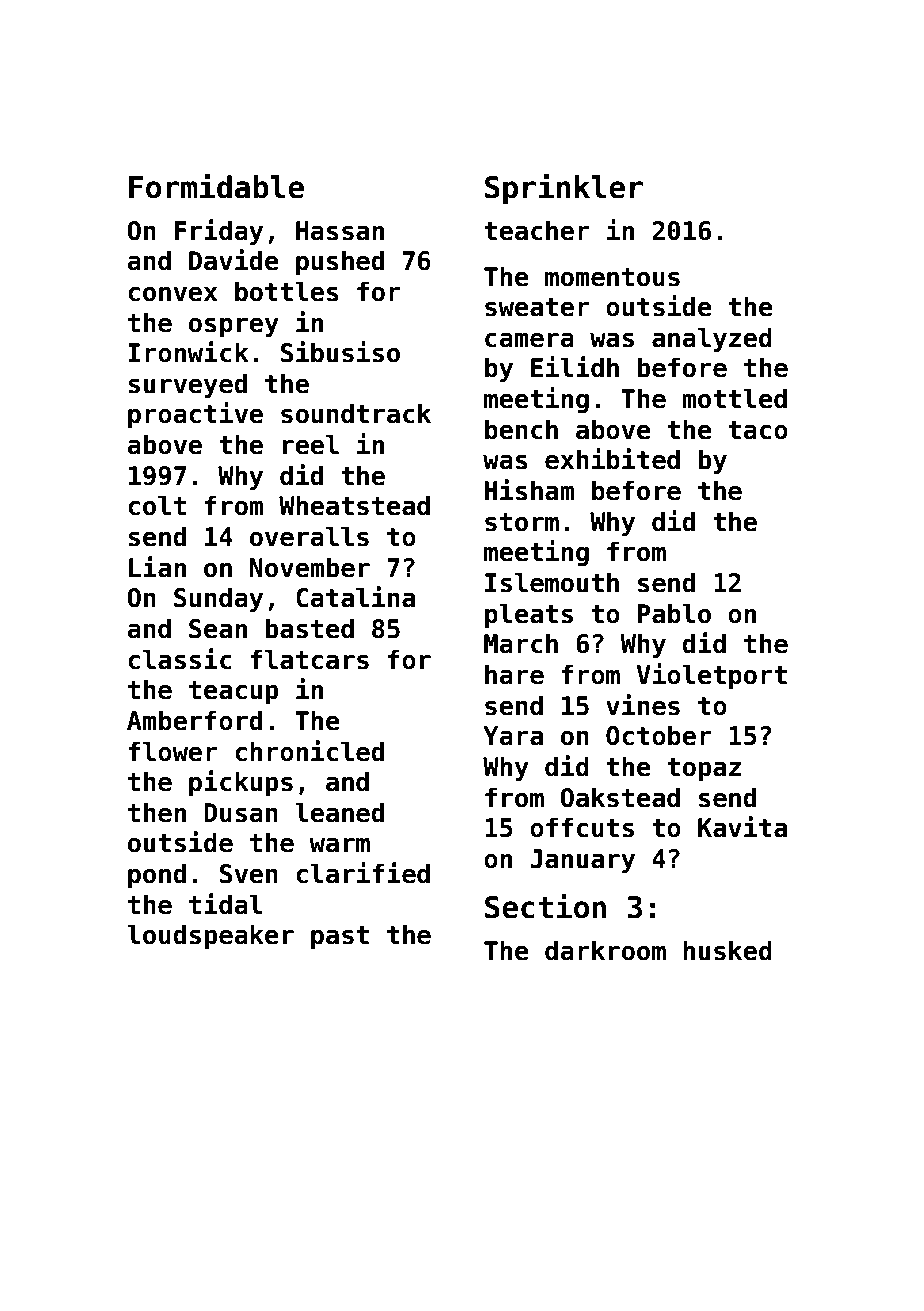 The height and width of the document is (1311, 924). Describe the element at coordinates (564, 189) in the document. I see `Sprinkler` at that location.
